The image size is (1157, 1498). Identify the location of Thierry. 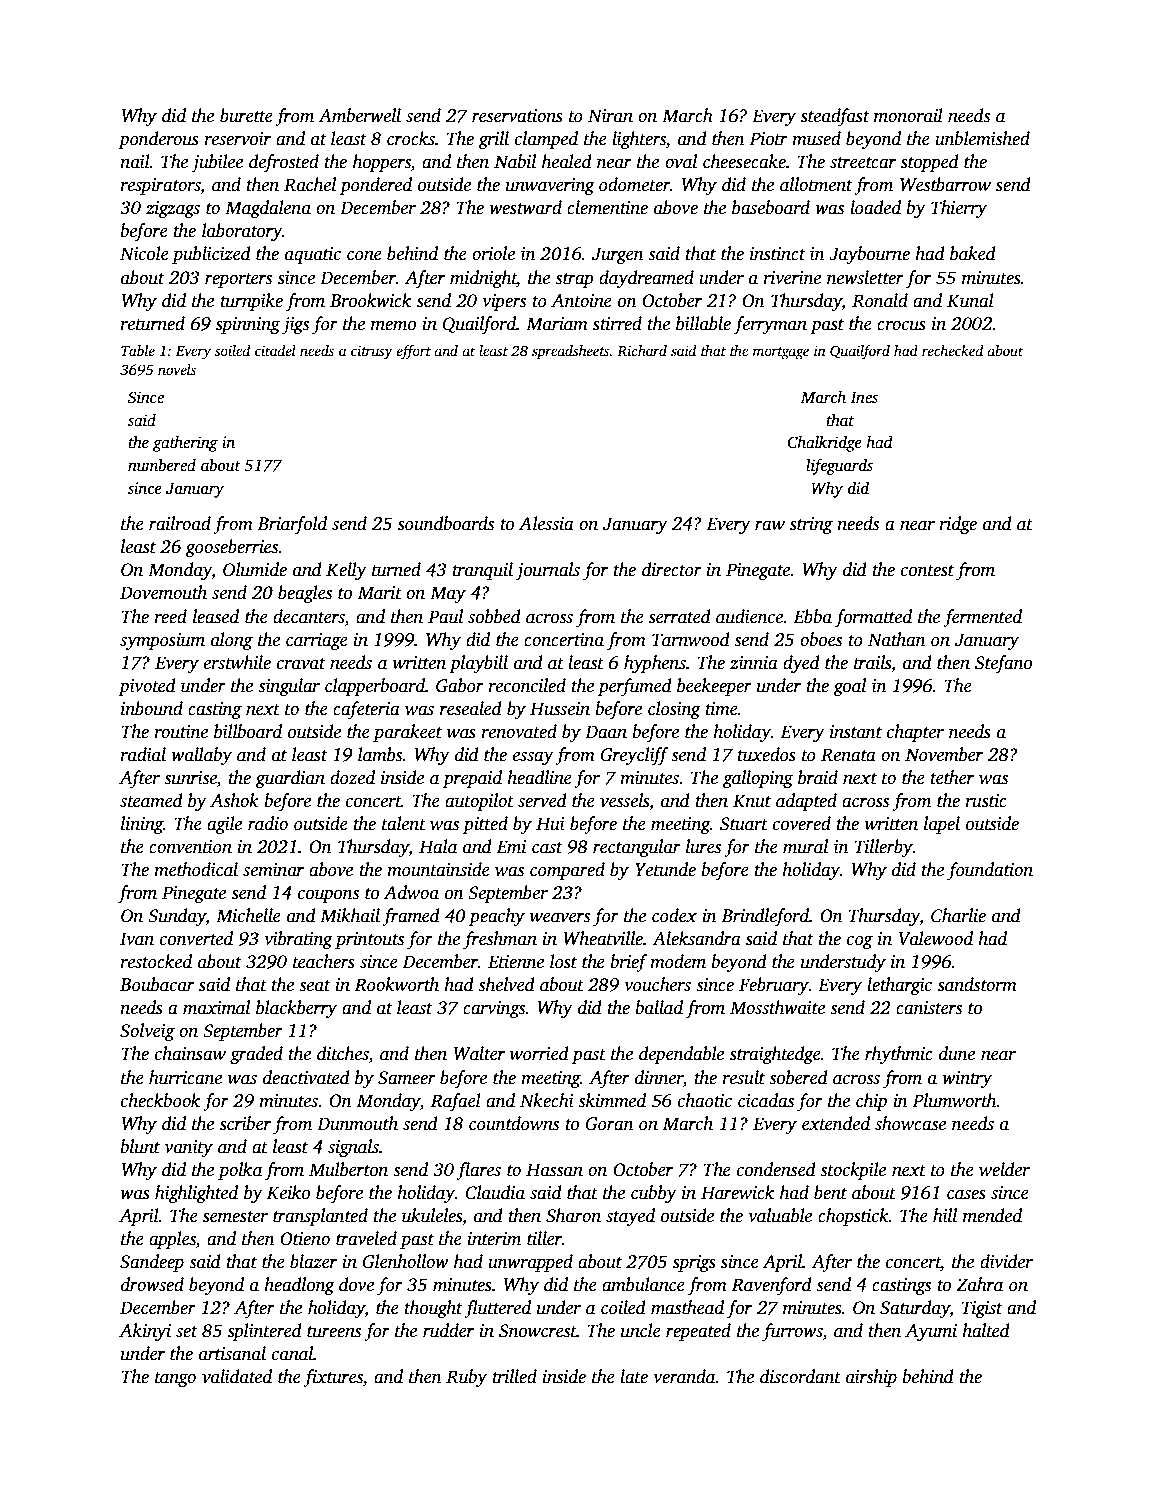
(959, 209).
